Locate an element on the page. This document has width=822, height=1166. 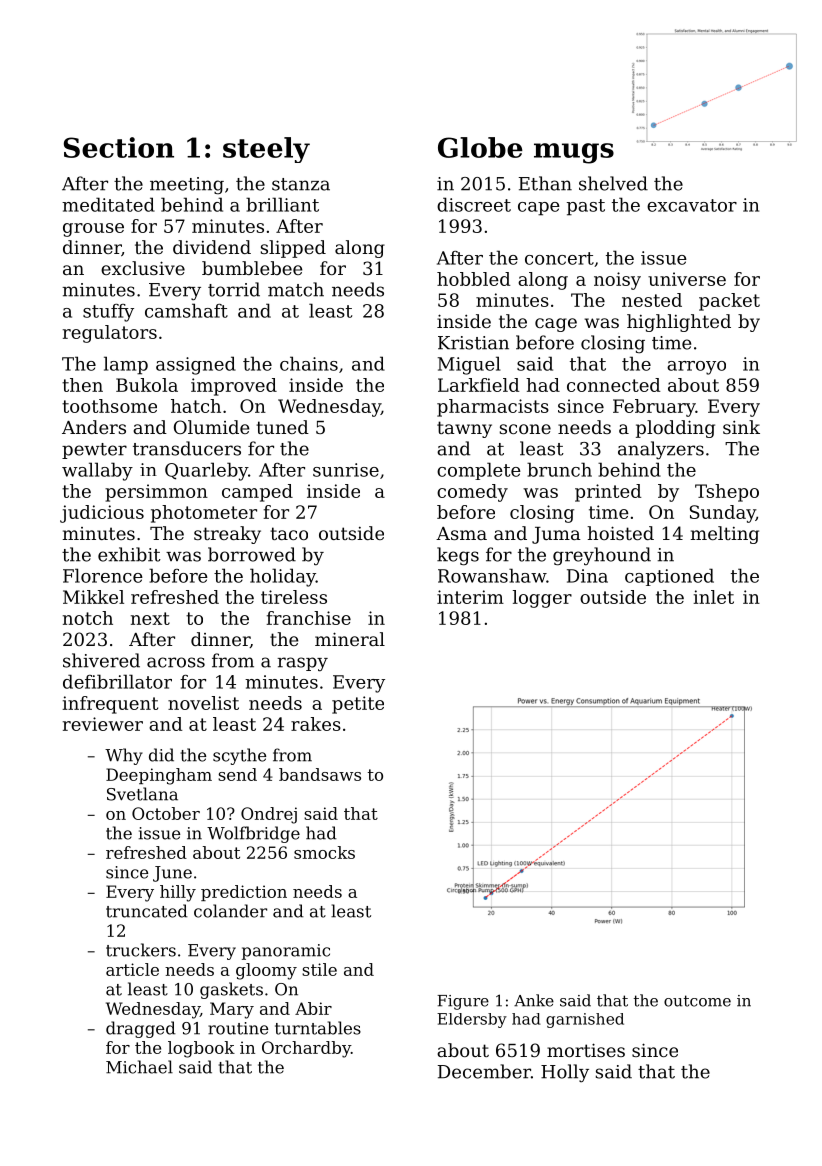
Michael is located at coordinates (139, 1067).
